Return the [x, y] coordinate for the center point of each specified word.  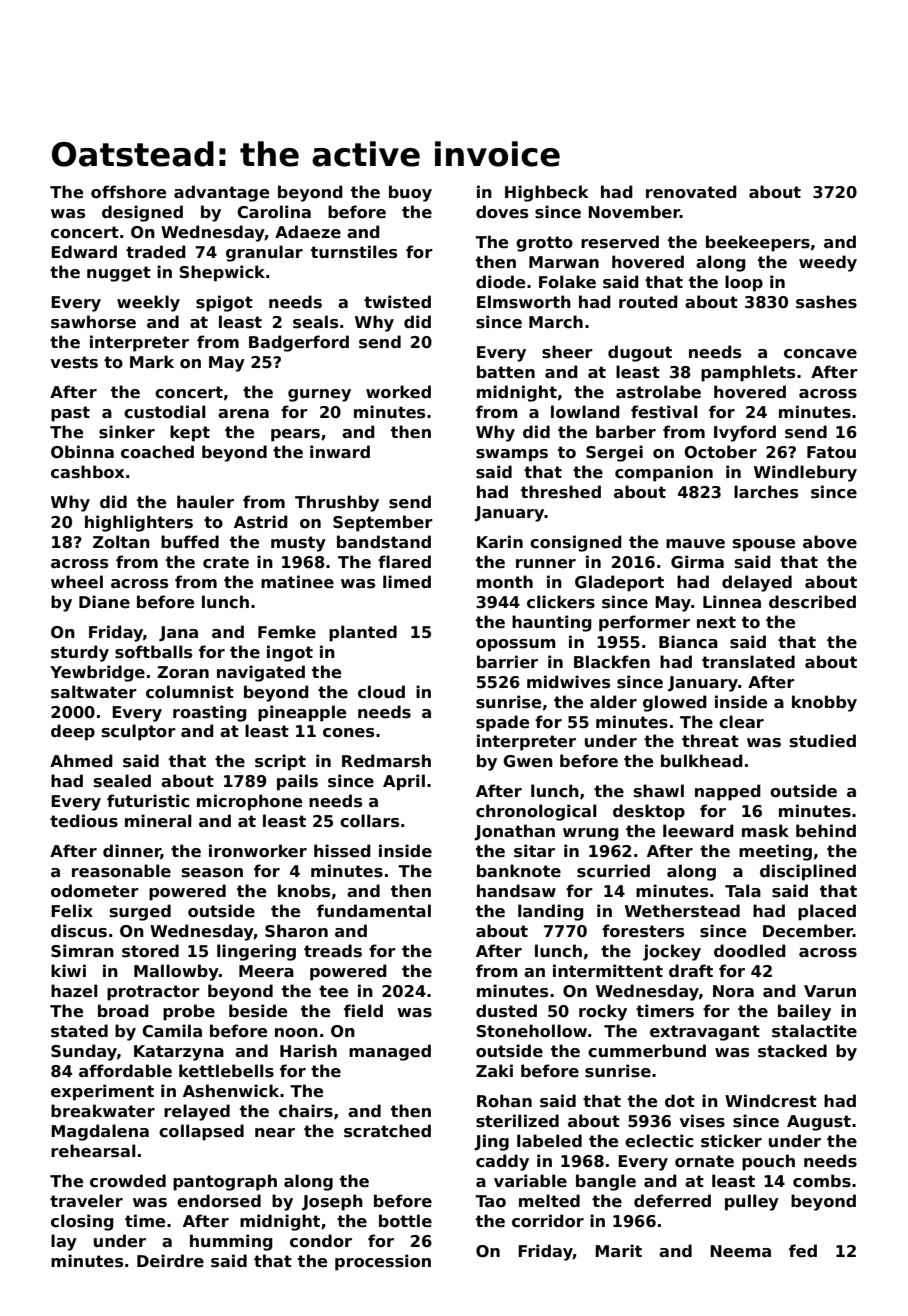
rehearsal [93, 1151]
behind [826, 830]
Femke [287, 632]
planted [363, 633]
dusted [506, 1011]
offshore [128, 192]
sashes [826, 302]
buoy [410, 193]
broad [123, 1011]
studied [823, 741]
